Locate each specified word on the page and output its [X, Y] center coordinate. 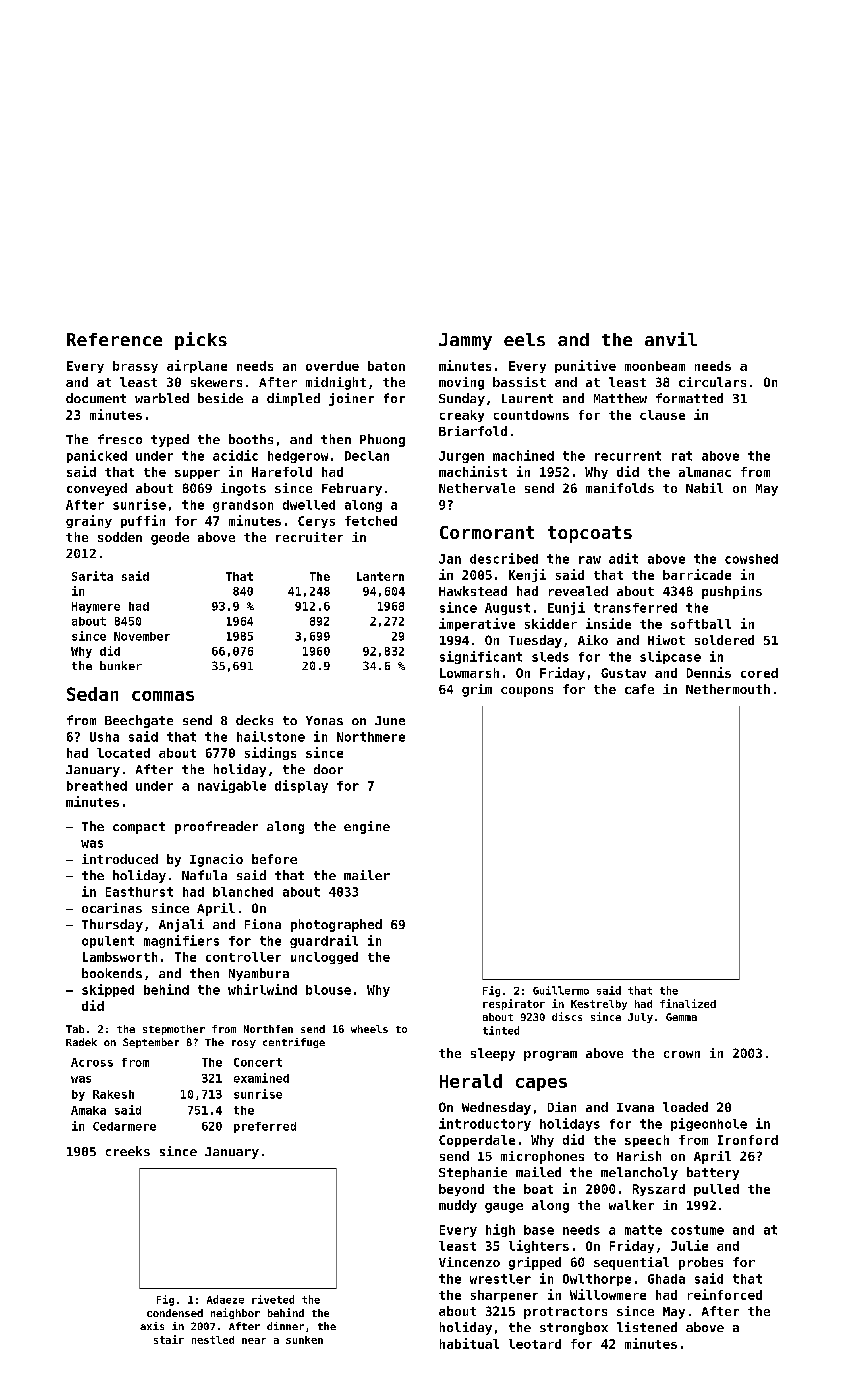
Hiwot [666, 640]
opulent [108, 942]
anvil [671, 339]
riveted [273, 1299]
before [274, 859]
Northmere [371, 737]
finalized [688, 1003]
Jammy [465, 341]
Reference [114, 339]
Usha [104, 737]
